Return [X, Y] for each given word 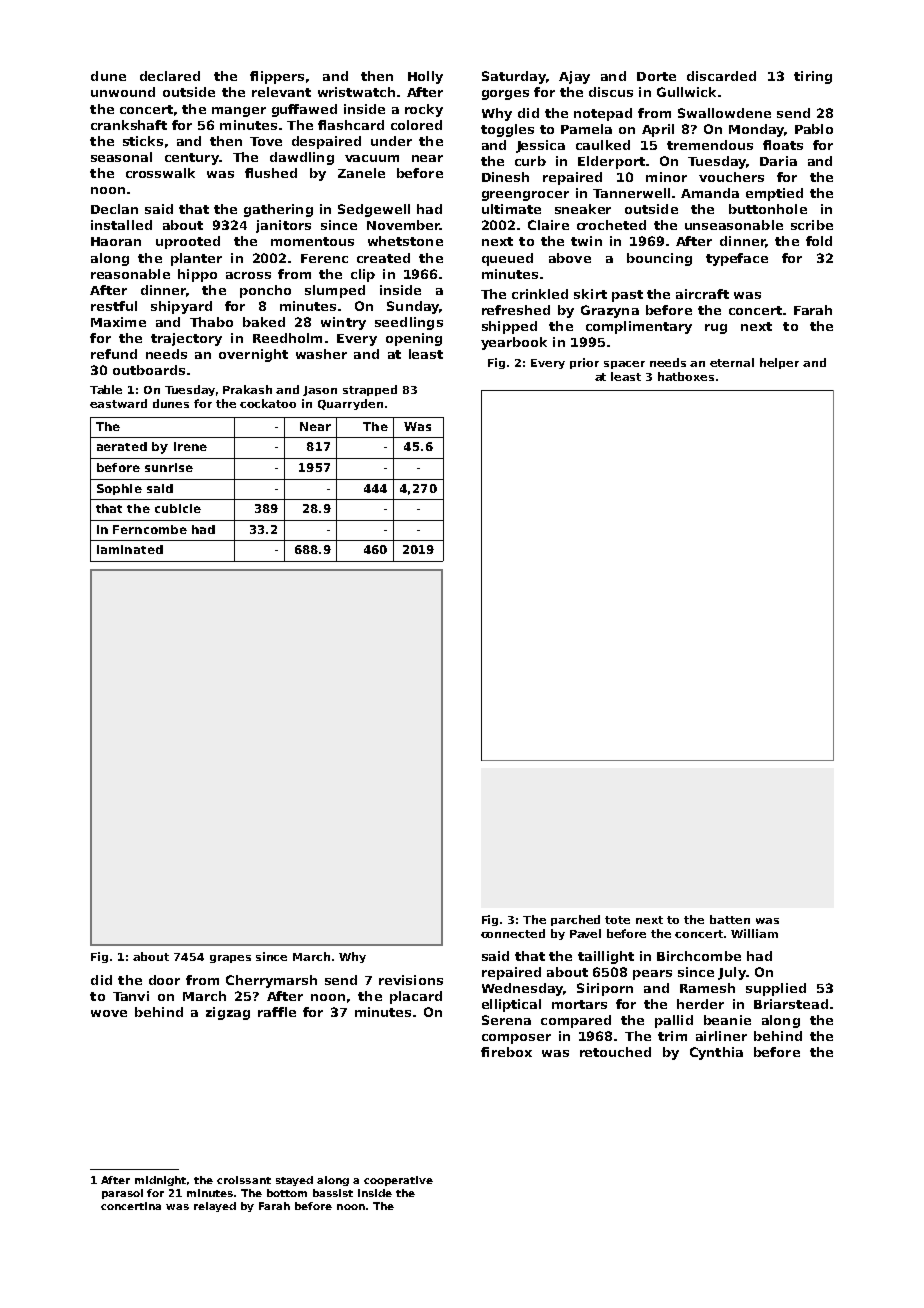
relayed [215, 1207]
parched [575, 920]
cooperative [398, 1181]
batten [730, 919]
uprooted [188, 242]
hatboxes [686, 376]
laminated [130, 549]
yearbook [514, 343]
